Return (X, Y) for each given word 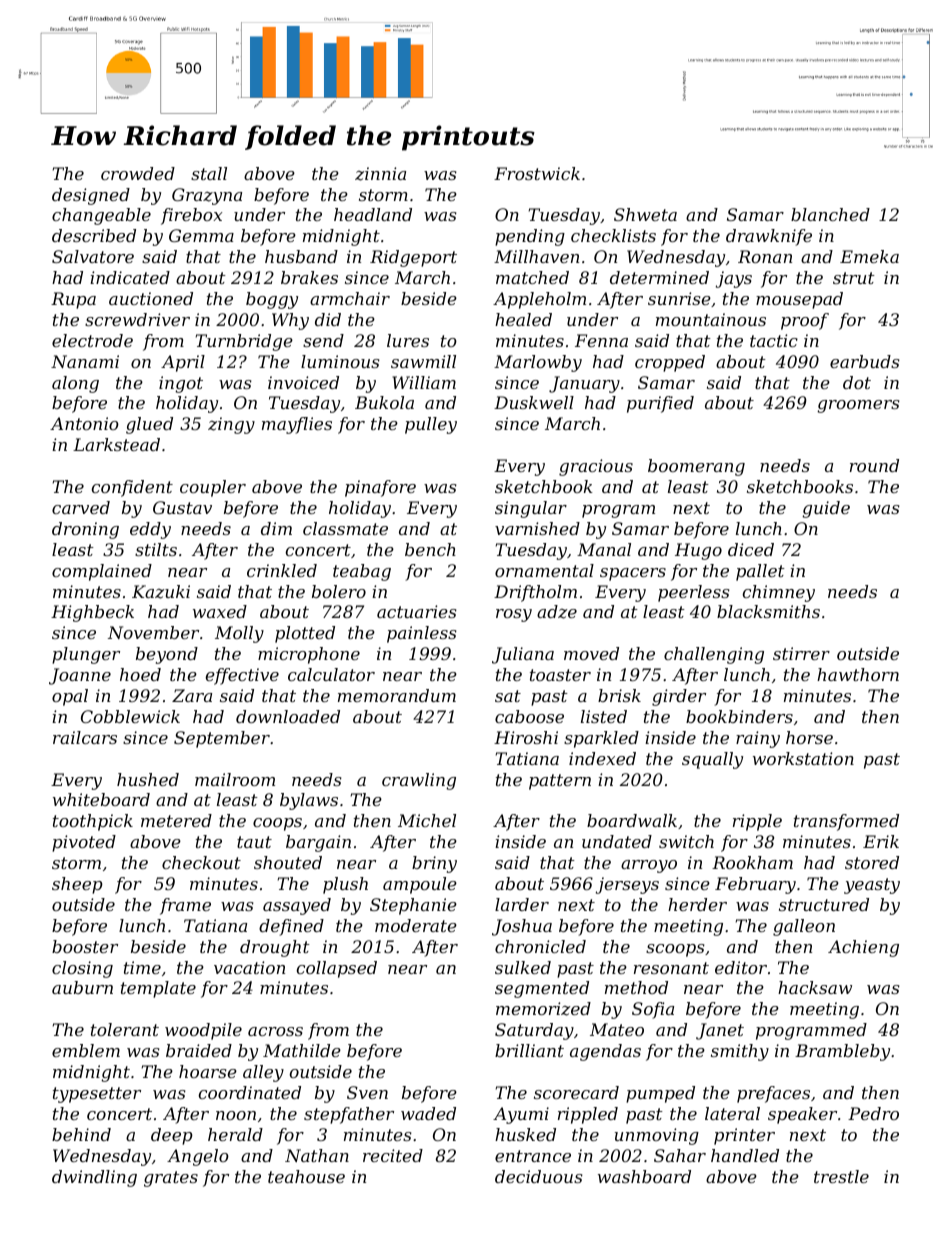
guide (826, 509)
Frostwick (537, 173)
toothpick (93, 822)
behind (81, 1134)
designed (91, 196)
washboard (644, 1176)
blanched (830, 214)
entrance (533, 1156)
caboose (529, 716)
